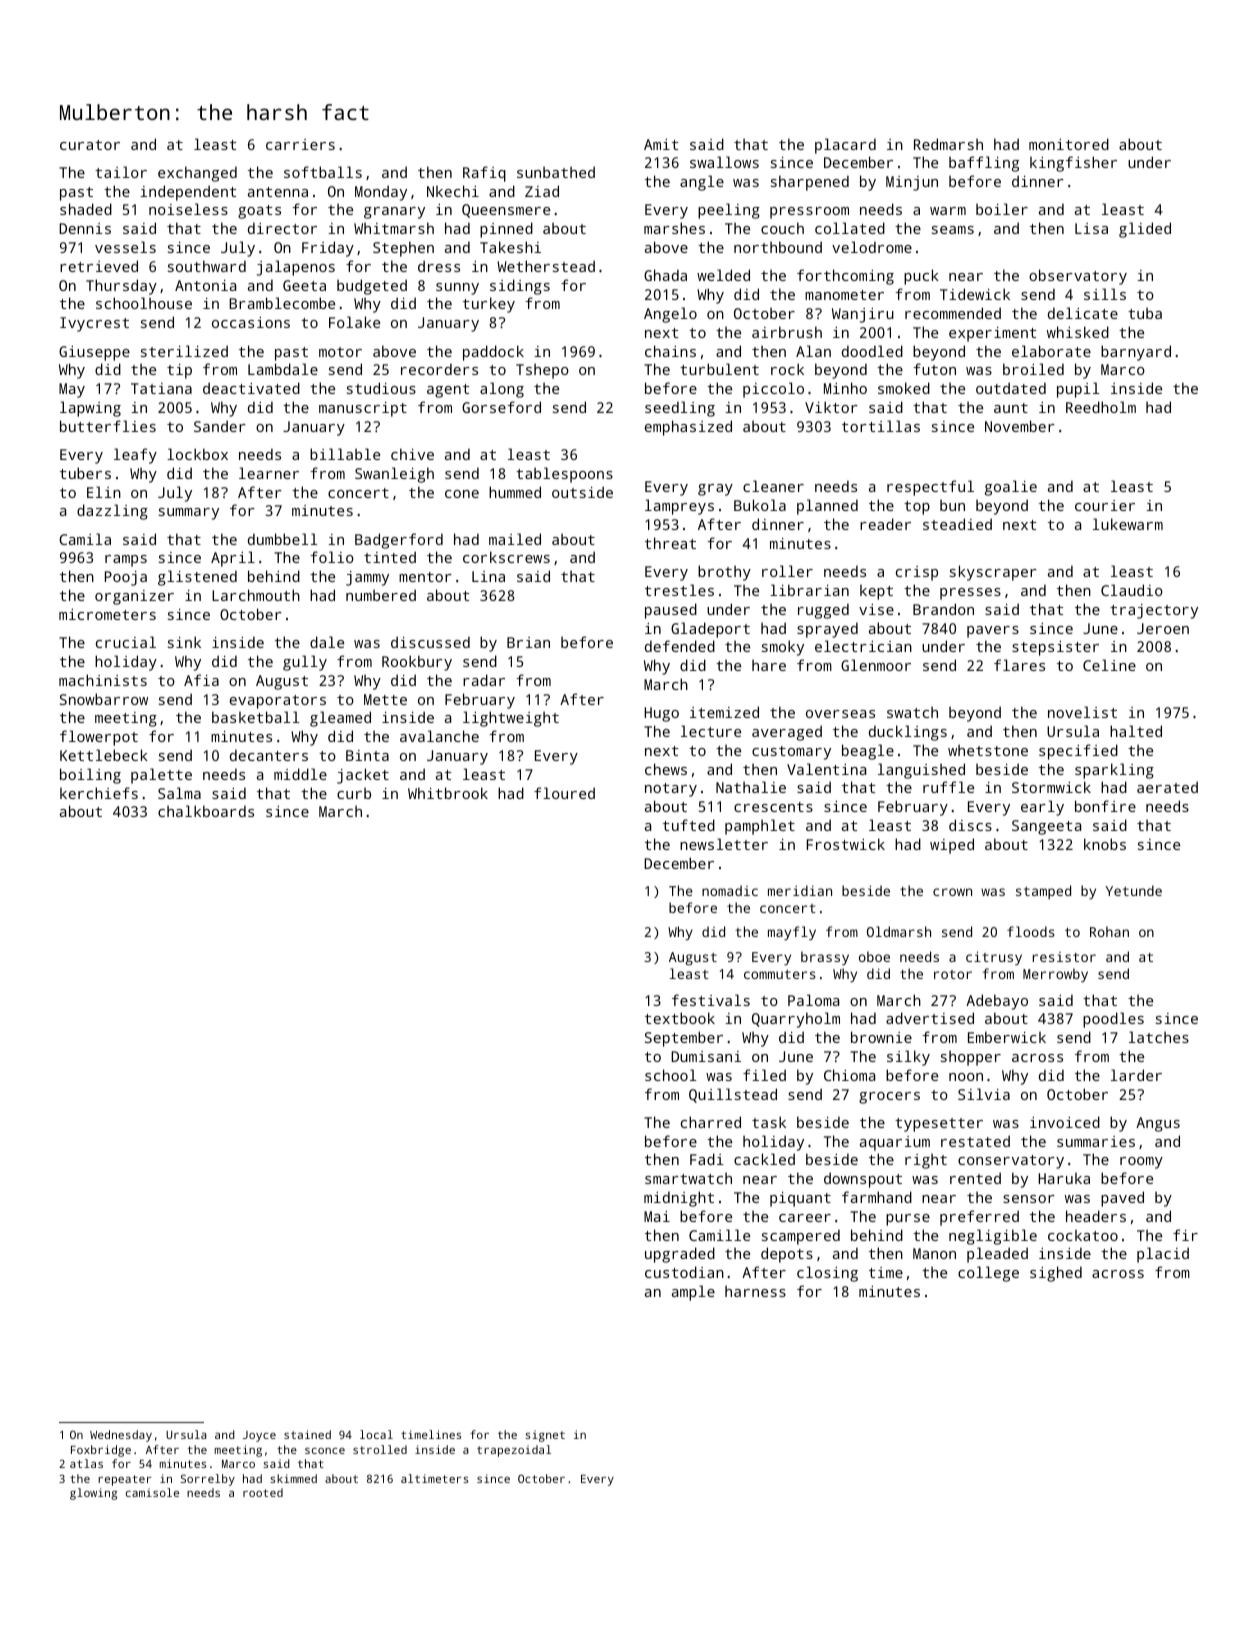 The width and height of the page is (1260, 1631). What do you see at coordinates (259, 1436) in the page?
I see `Joyce` at bounding box center [259, 1436].
